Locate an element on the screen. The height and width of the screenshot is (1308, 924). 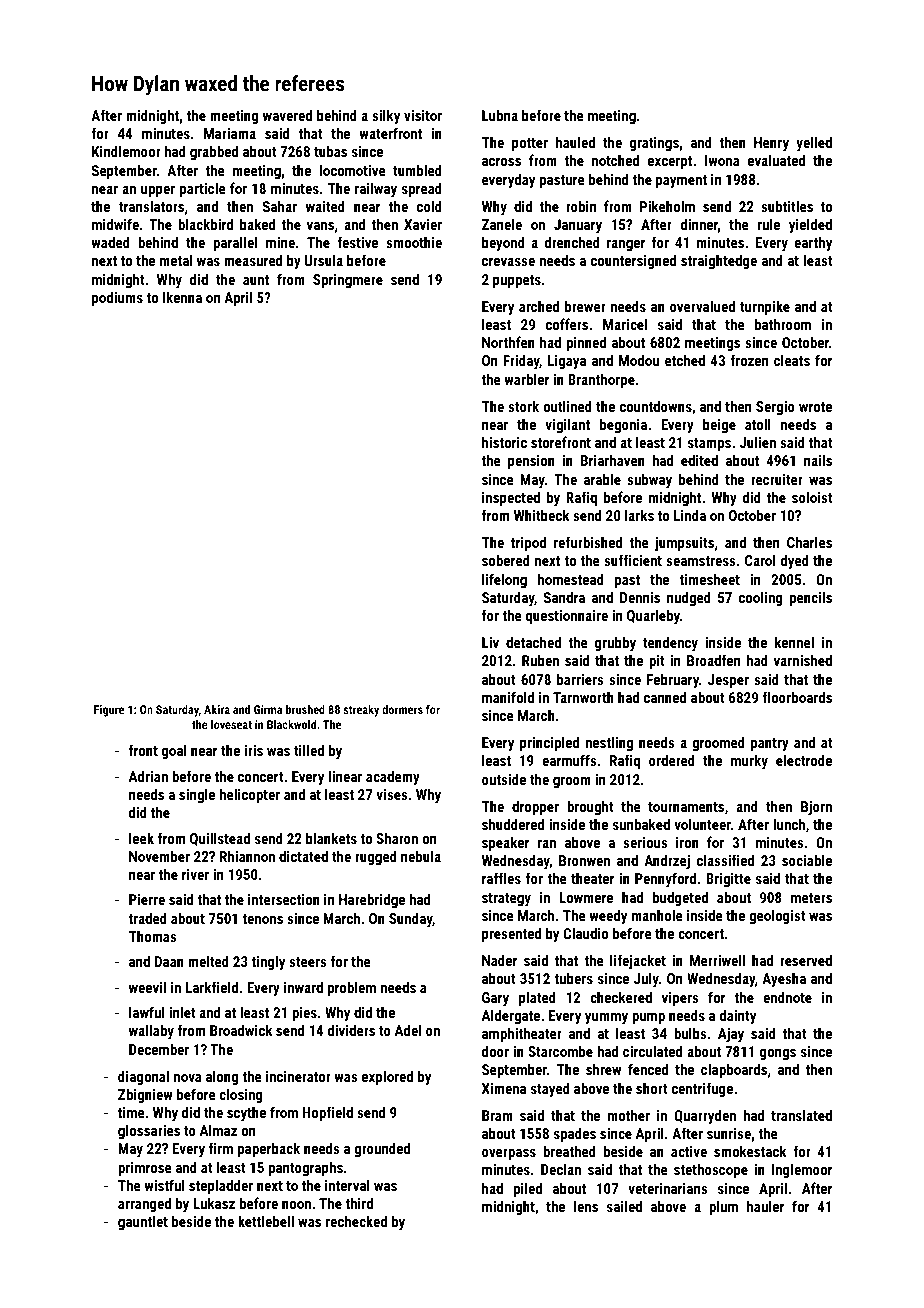
silky is located at coordinates (386, 116).
